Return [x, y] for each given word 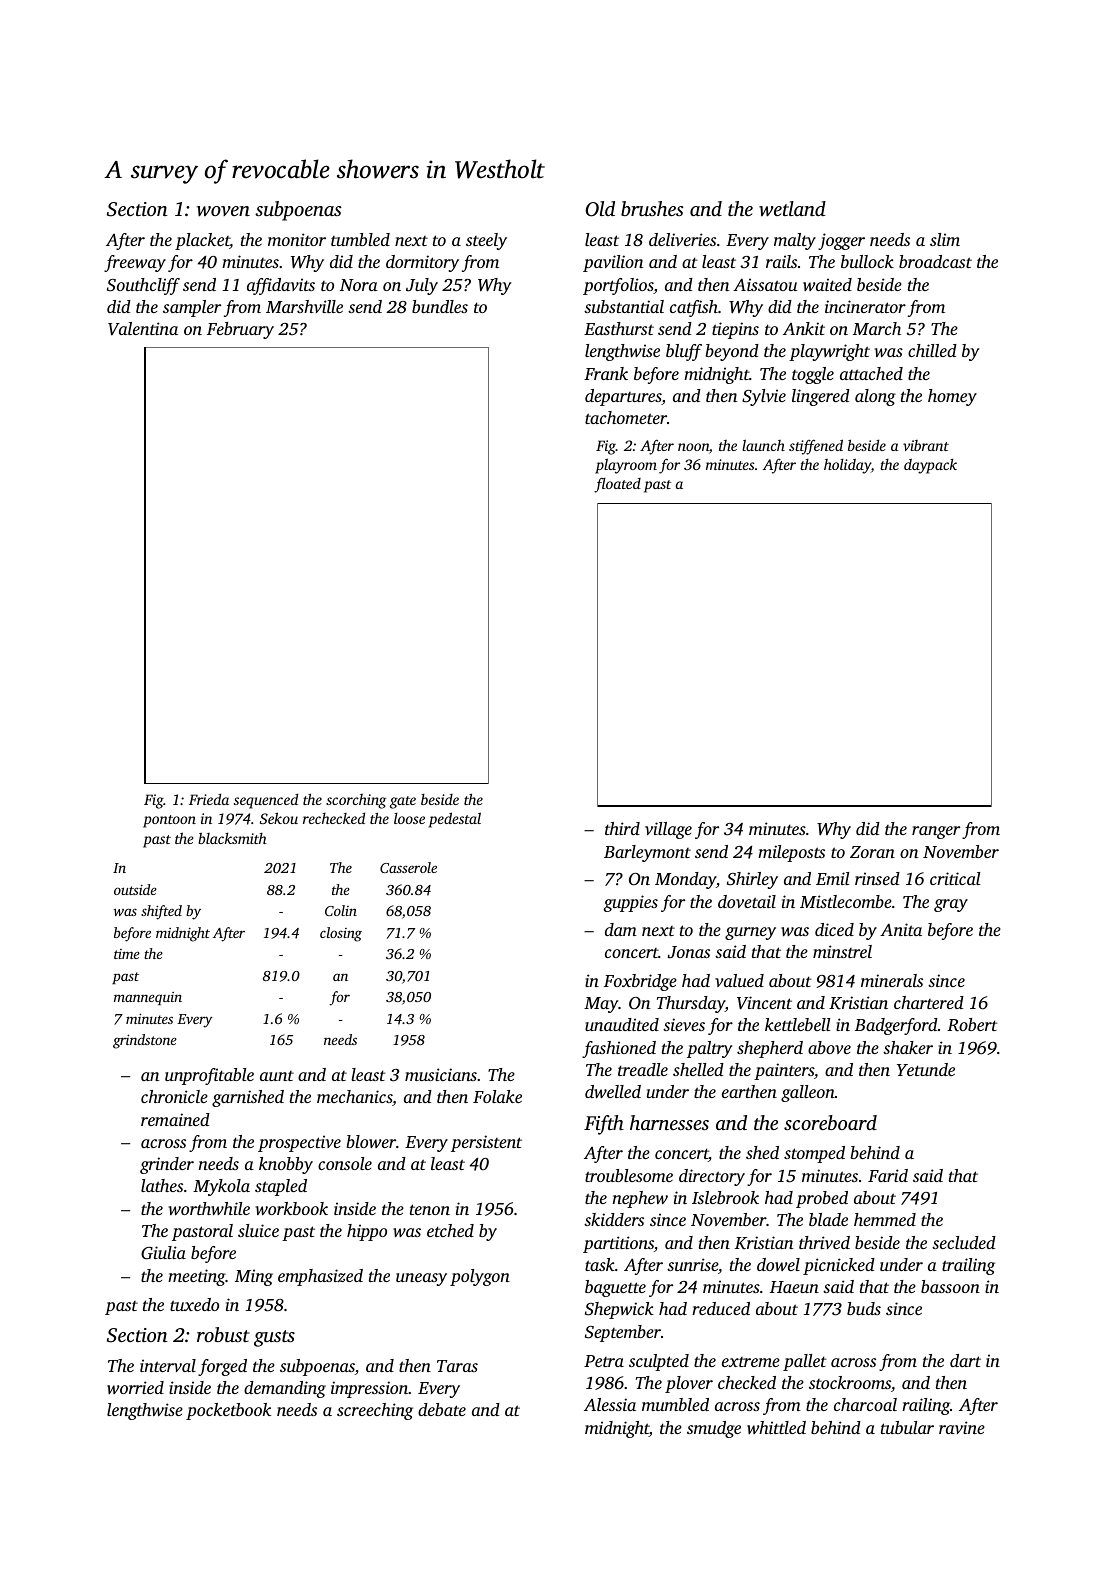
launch [763, 445]
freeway [135, 263]
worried [135, 1387]
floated [617, 485]
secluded [964, 1242]
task [600, 1264]
